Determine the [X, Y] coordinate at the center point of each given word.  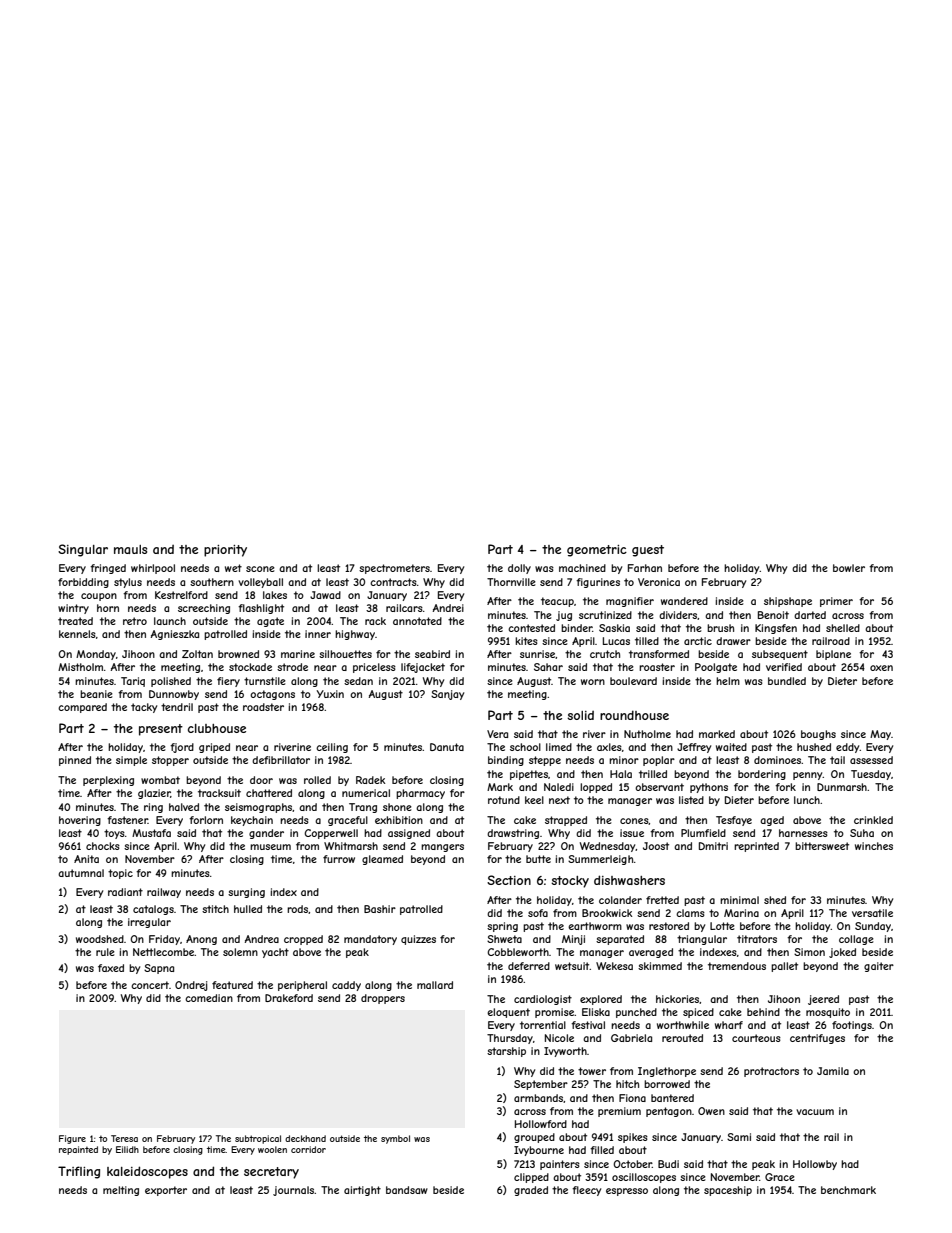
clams [690, 913]
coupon [99, 597]
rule [105, 952]
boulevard [633, 681]
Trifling [79, 1172]
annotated [417, 621]
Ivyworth [565, 1052]
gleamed [382, 860]
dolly [519, 569]
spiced [698, 1013]
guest [648, 551]
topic [120, 874]
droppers [383, 999]
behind [763, 1012]
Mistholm [80, 667]
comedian [209, 998]
